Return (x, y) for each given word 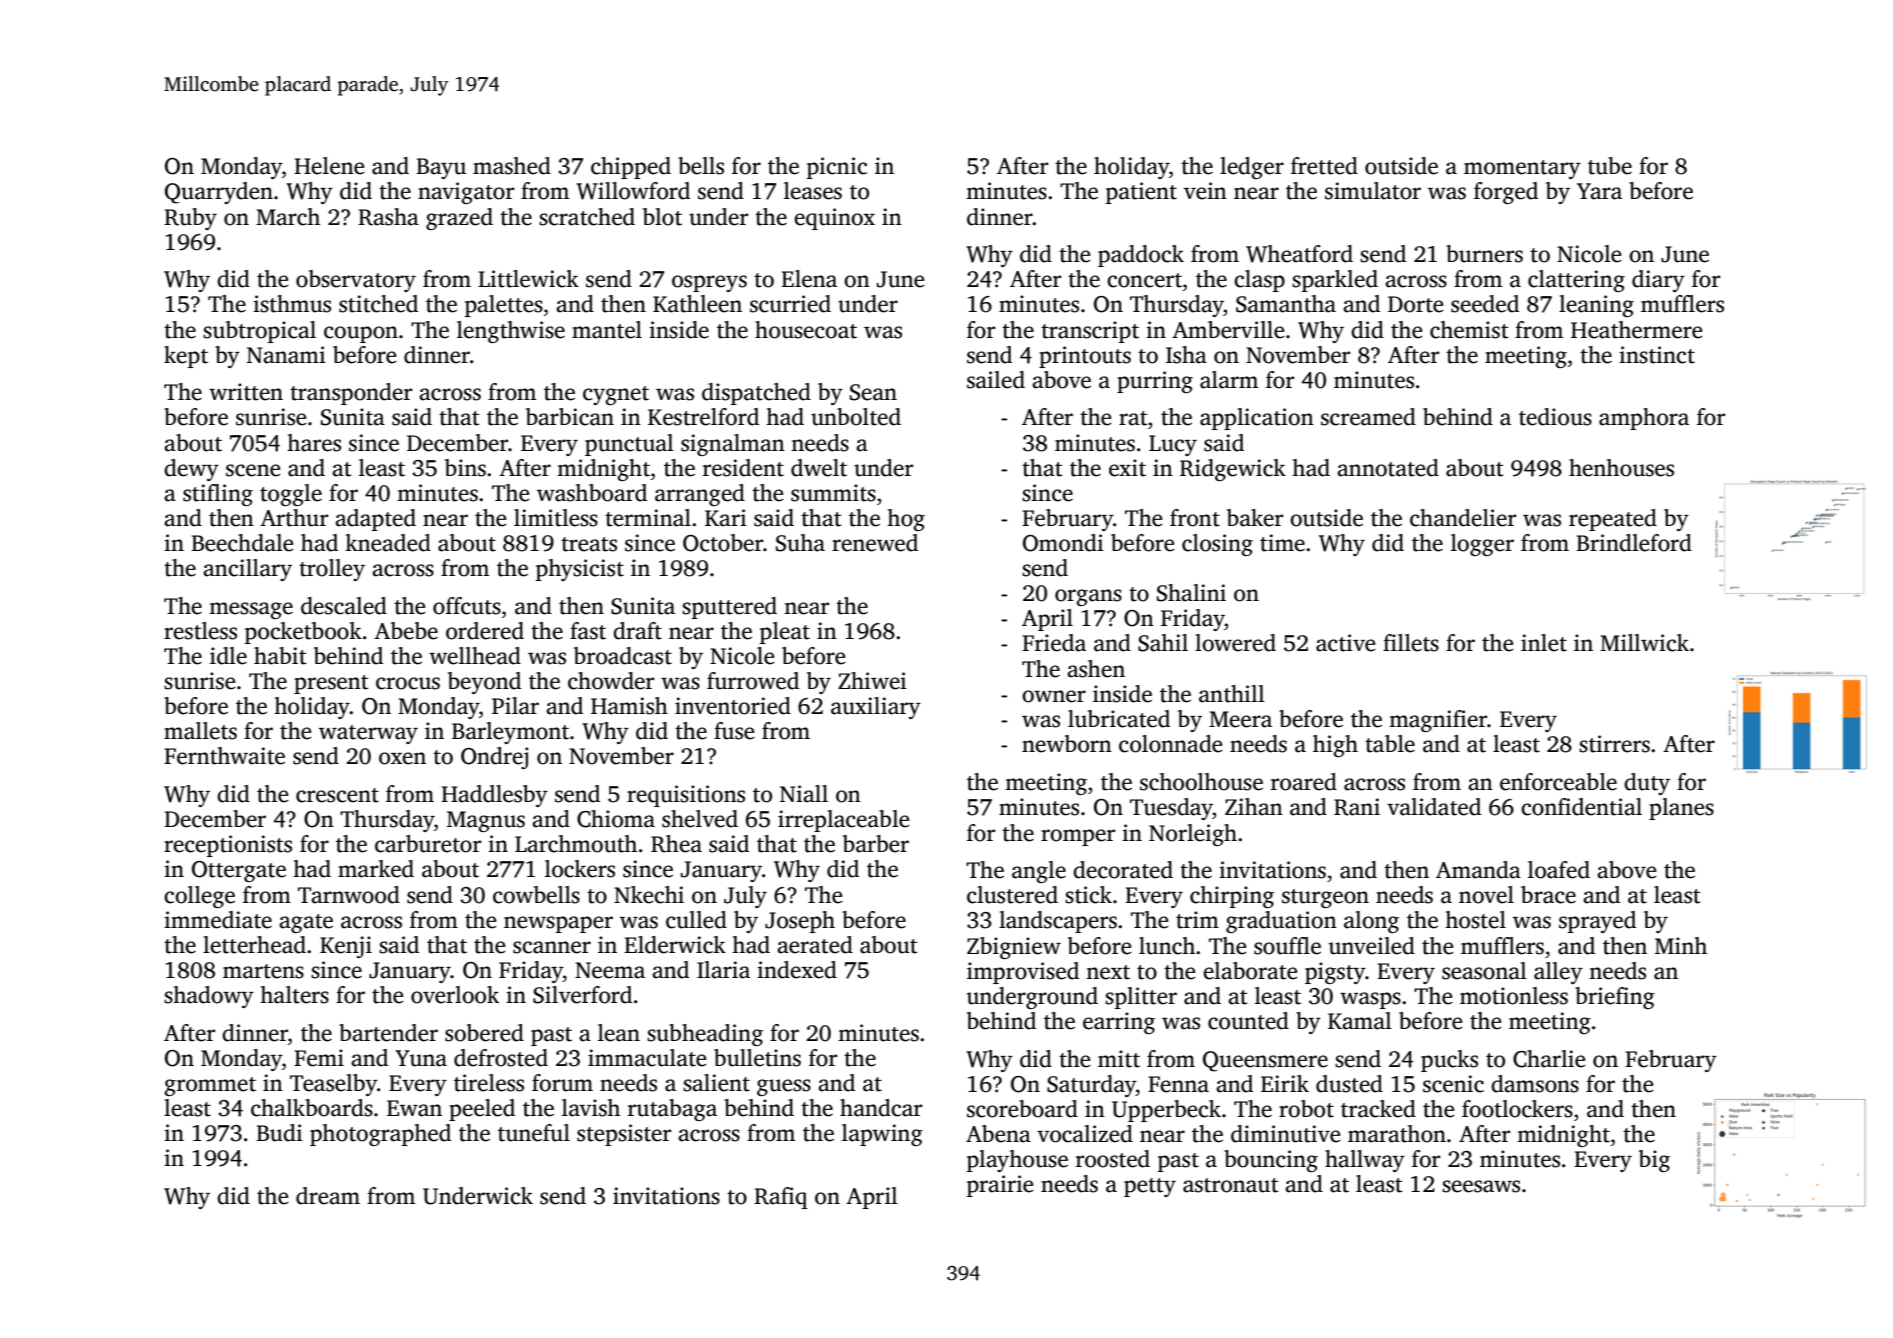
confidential (1581, 807)
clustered (1012, 895)
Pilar (515, 706)
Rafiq (781, 1198)
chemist (1469, 330)
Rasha (388, 217)
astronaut (1231, 1185)
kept (186, 357)
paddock (1141, 256)
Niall (804, 794)
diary (1658, 281)
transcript (1090, 332)
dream (328, 1196)
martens (263, 971)
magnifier (1438, 721)
